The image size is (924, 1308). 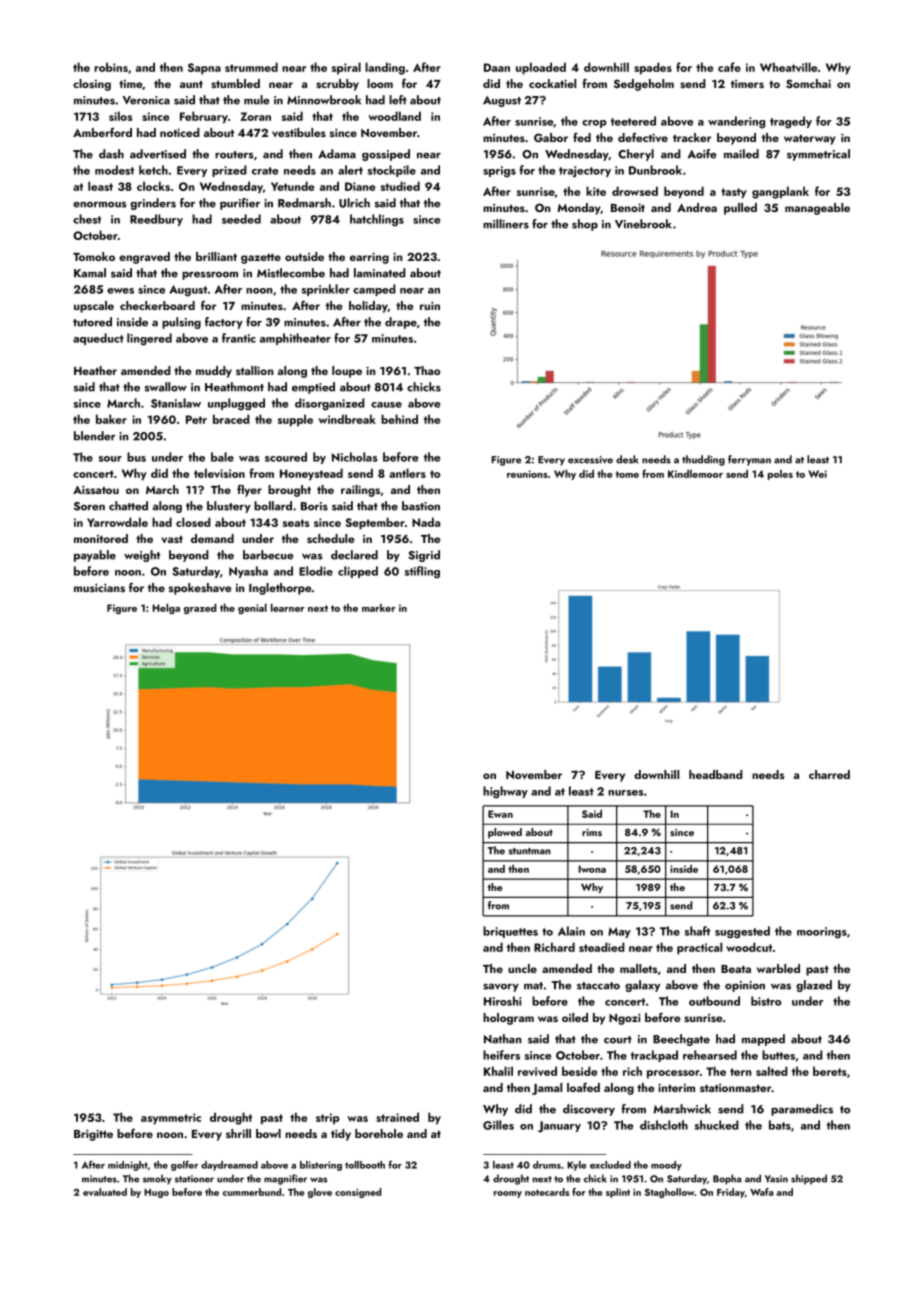 I want to click on spiral, so click(x=346, y=68).
